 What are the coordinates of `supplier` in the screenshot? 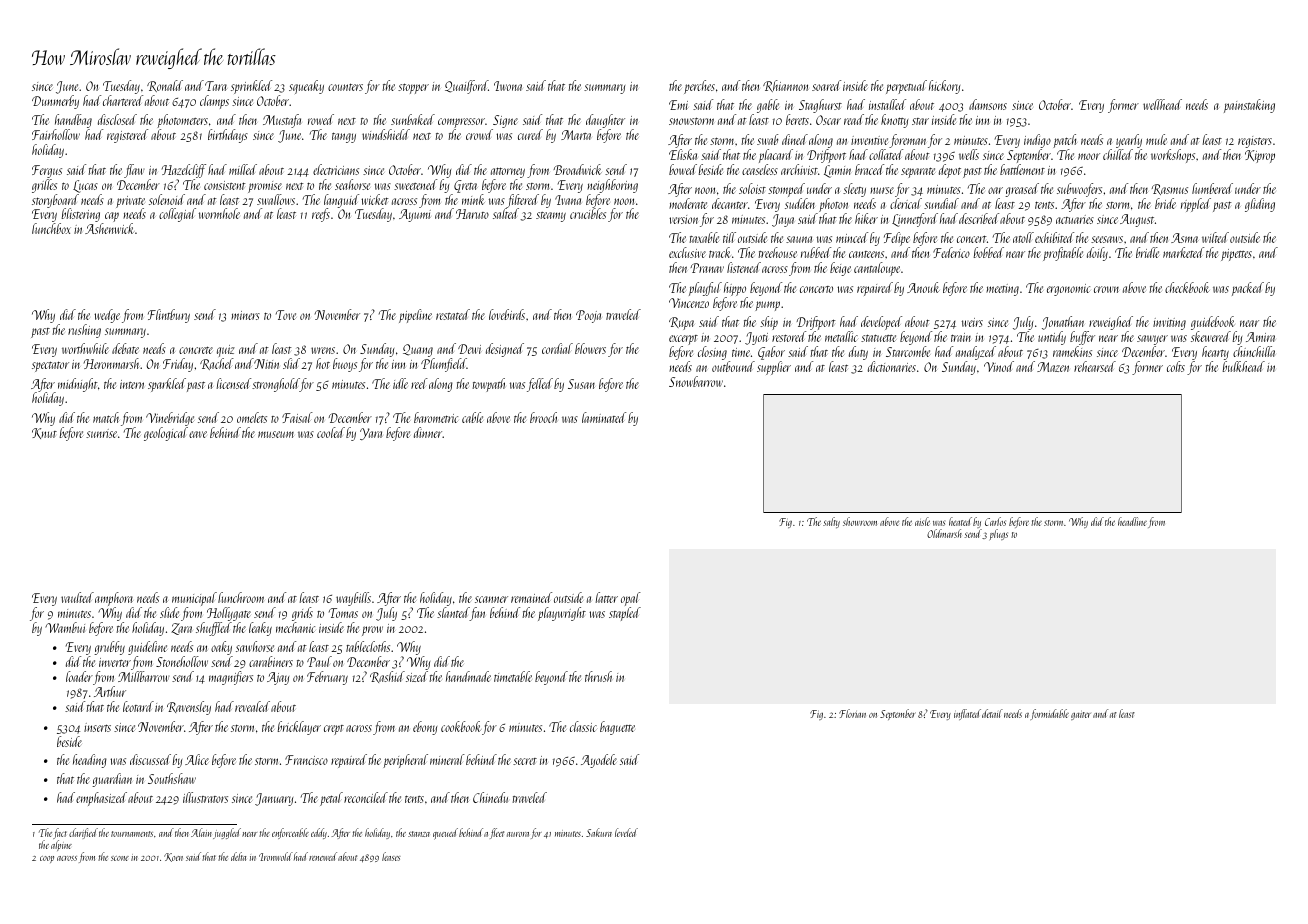 It's located at (774, 368).
